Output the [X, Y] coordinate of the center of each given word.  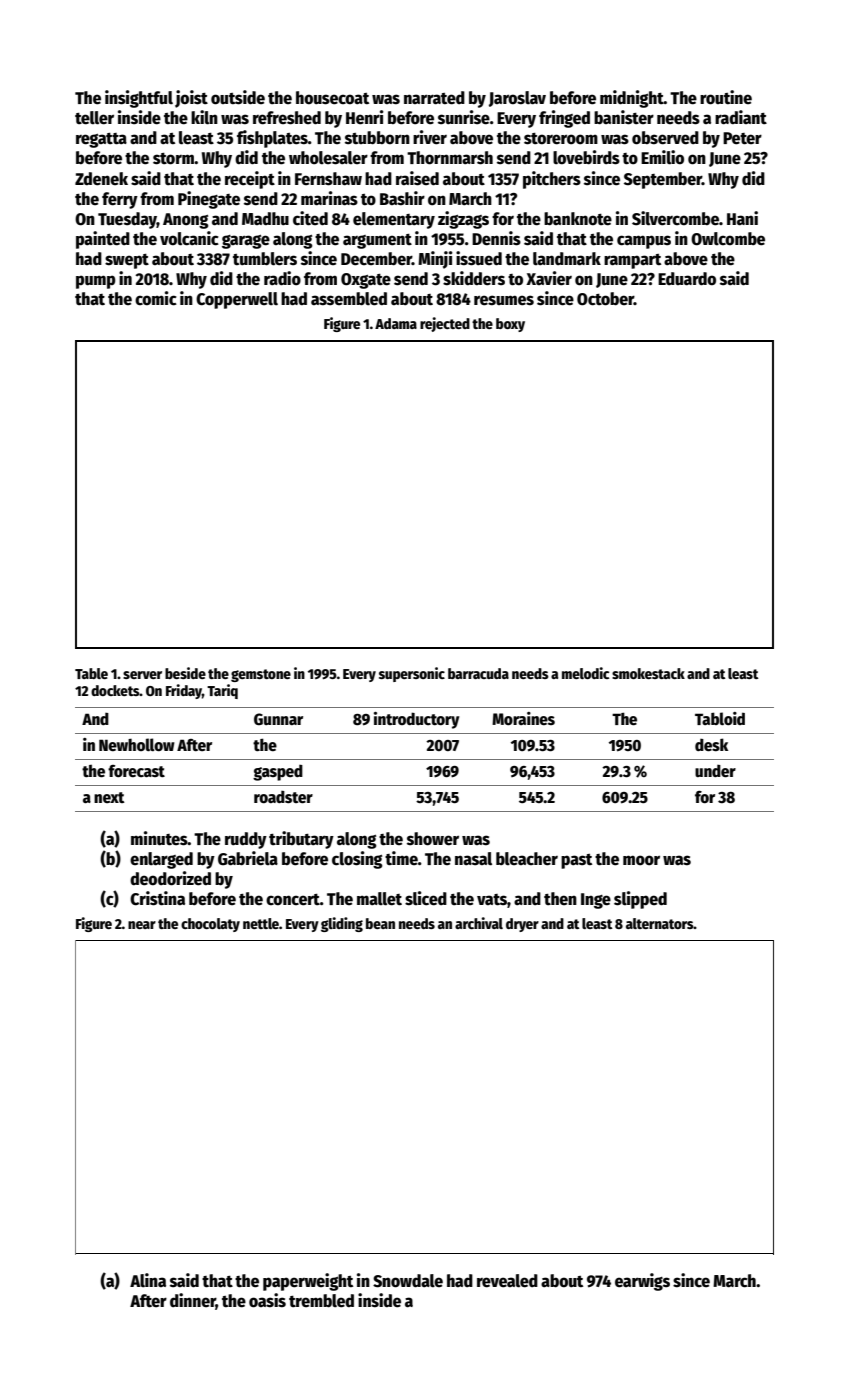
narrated [434, 98]
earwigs [642, 1282]
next [109, 797]
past [576, 861]
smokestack [648, 673]
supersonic [412, 674]
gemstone [261, 675]
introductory [416, 720]
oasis [267, 1300]
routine [726, 97]
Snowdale [408, 1281]
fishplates [272, 139]
